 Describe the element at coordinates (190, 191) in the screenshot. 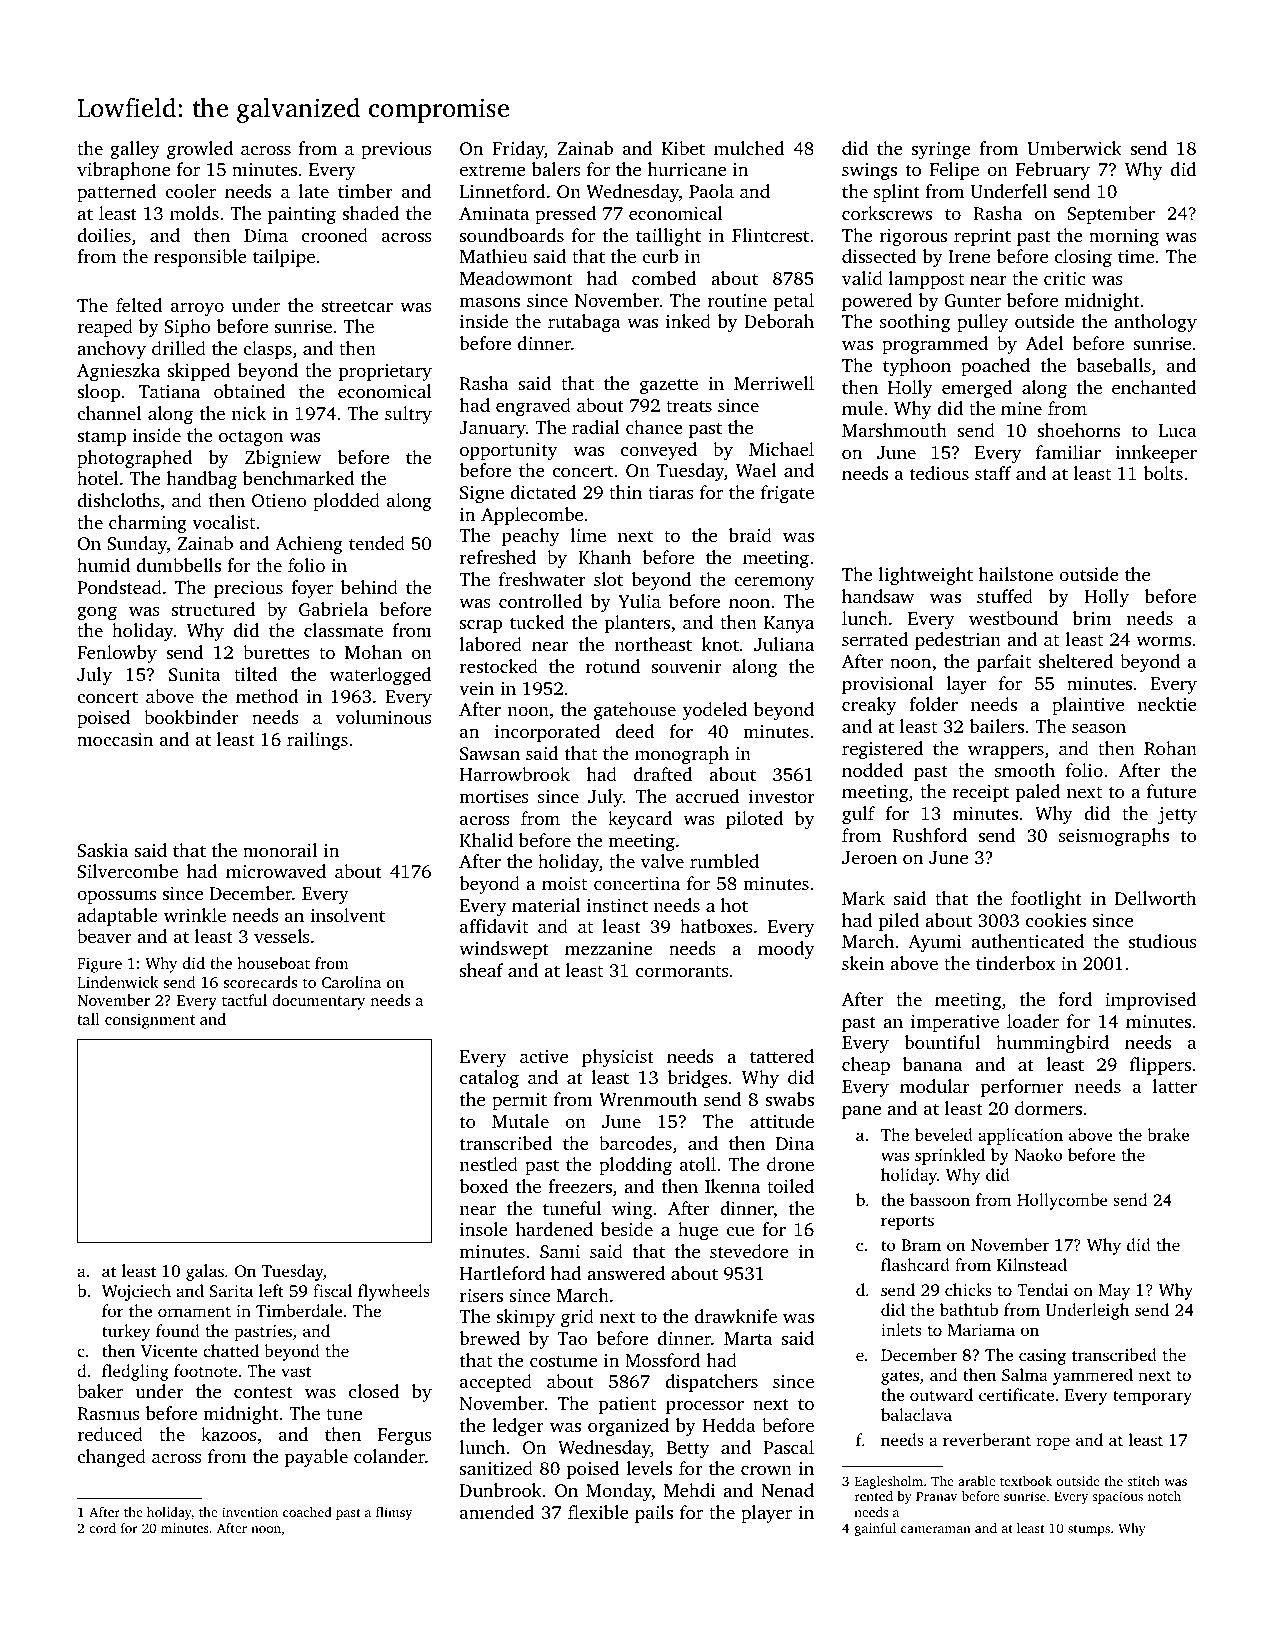

I see `cooler` at that location.
